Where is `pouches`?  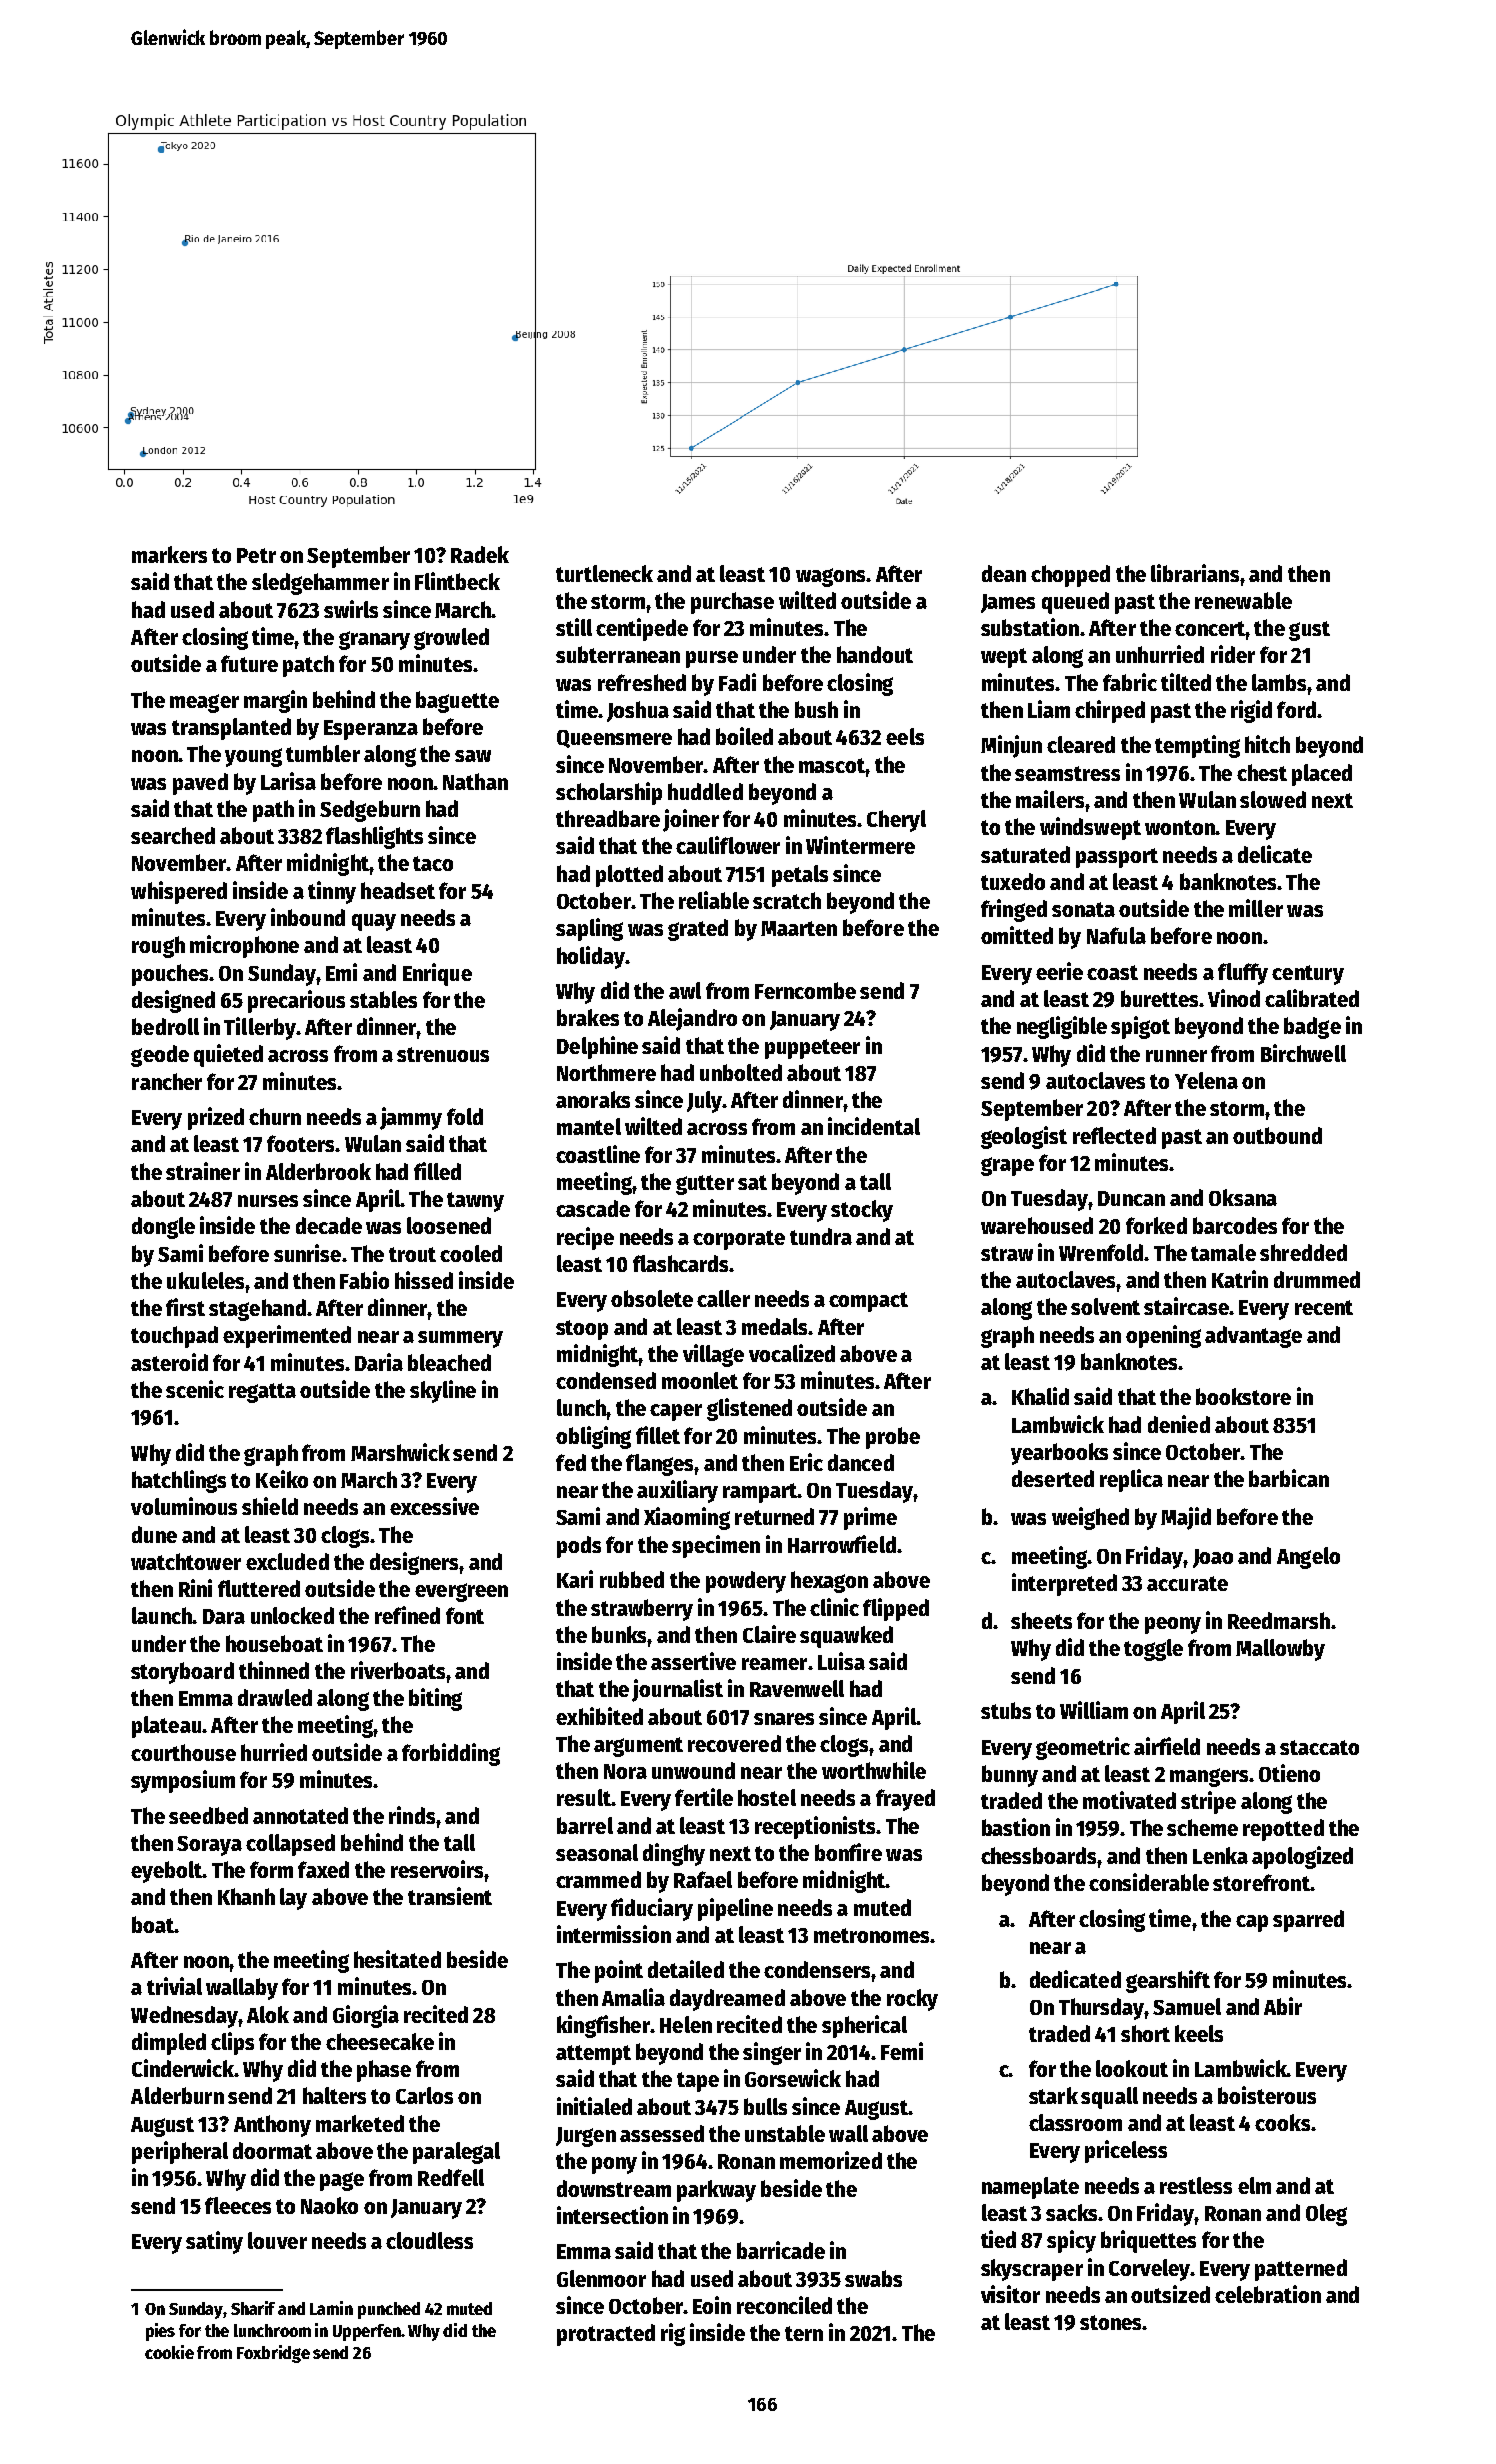 pouches is located at coordinates (170, 975).
